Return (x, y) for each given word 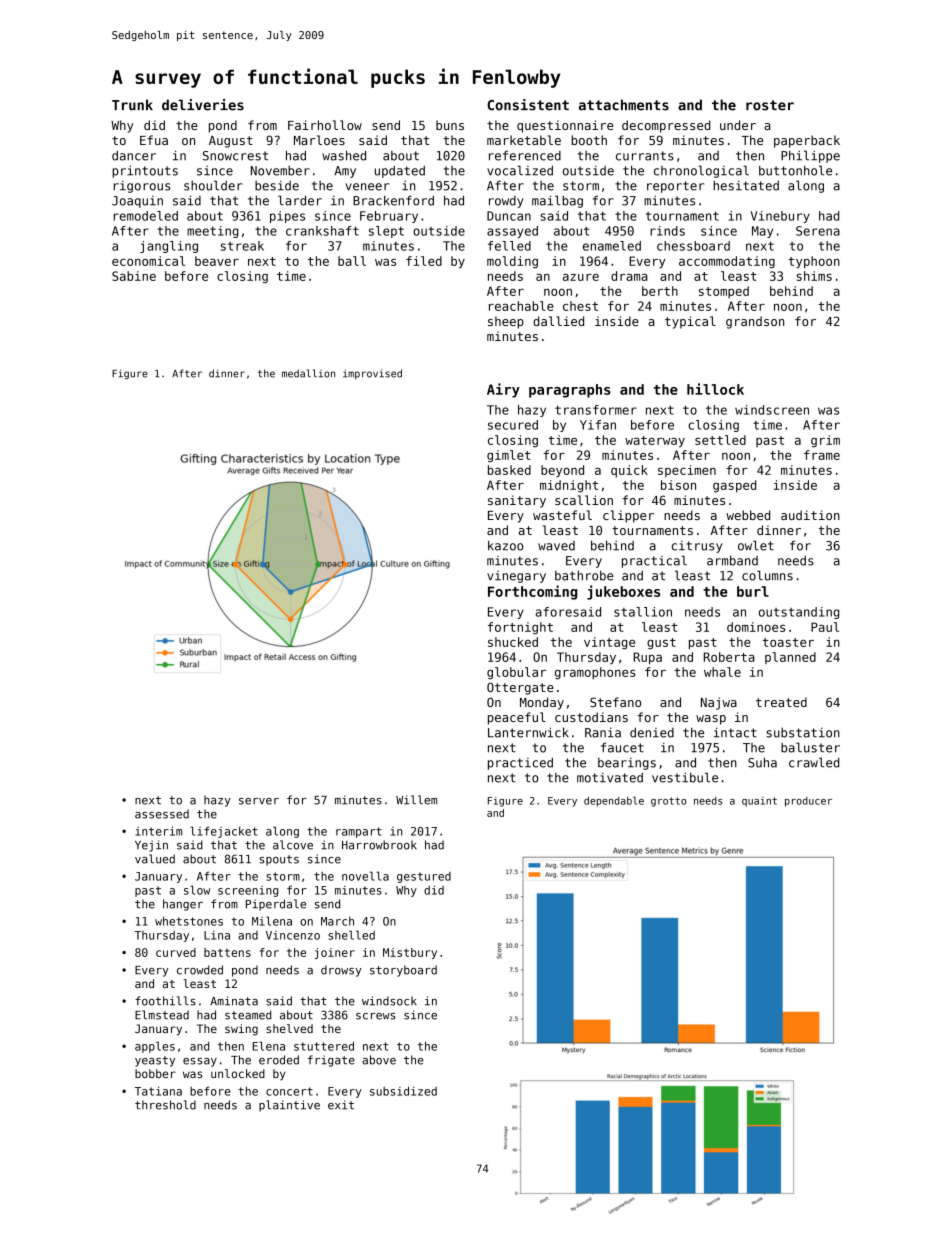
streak (242, 246)
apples (155, 1047)
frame (822, 455)
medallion (308, 373)
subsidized (403, 1091)
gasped (734, 486)
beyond (562, 471)
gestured (424, 877)
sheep (506, 322)
